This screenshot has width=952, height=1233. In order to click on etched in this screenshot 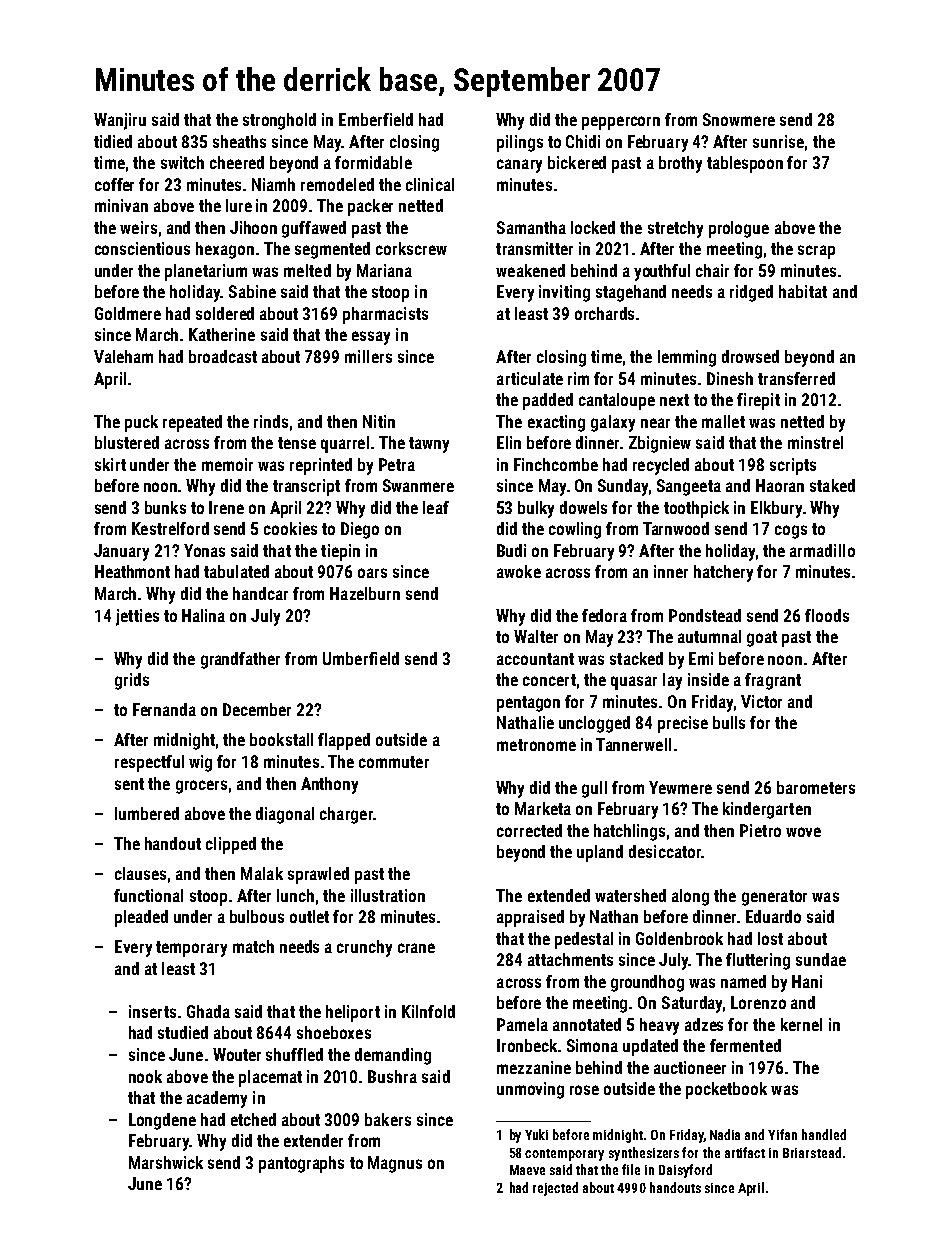, I will do `click(253, 1119)`.
